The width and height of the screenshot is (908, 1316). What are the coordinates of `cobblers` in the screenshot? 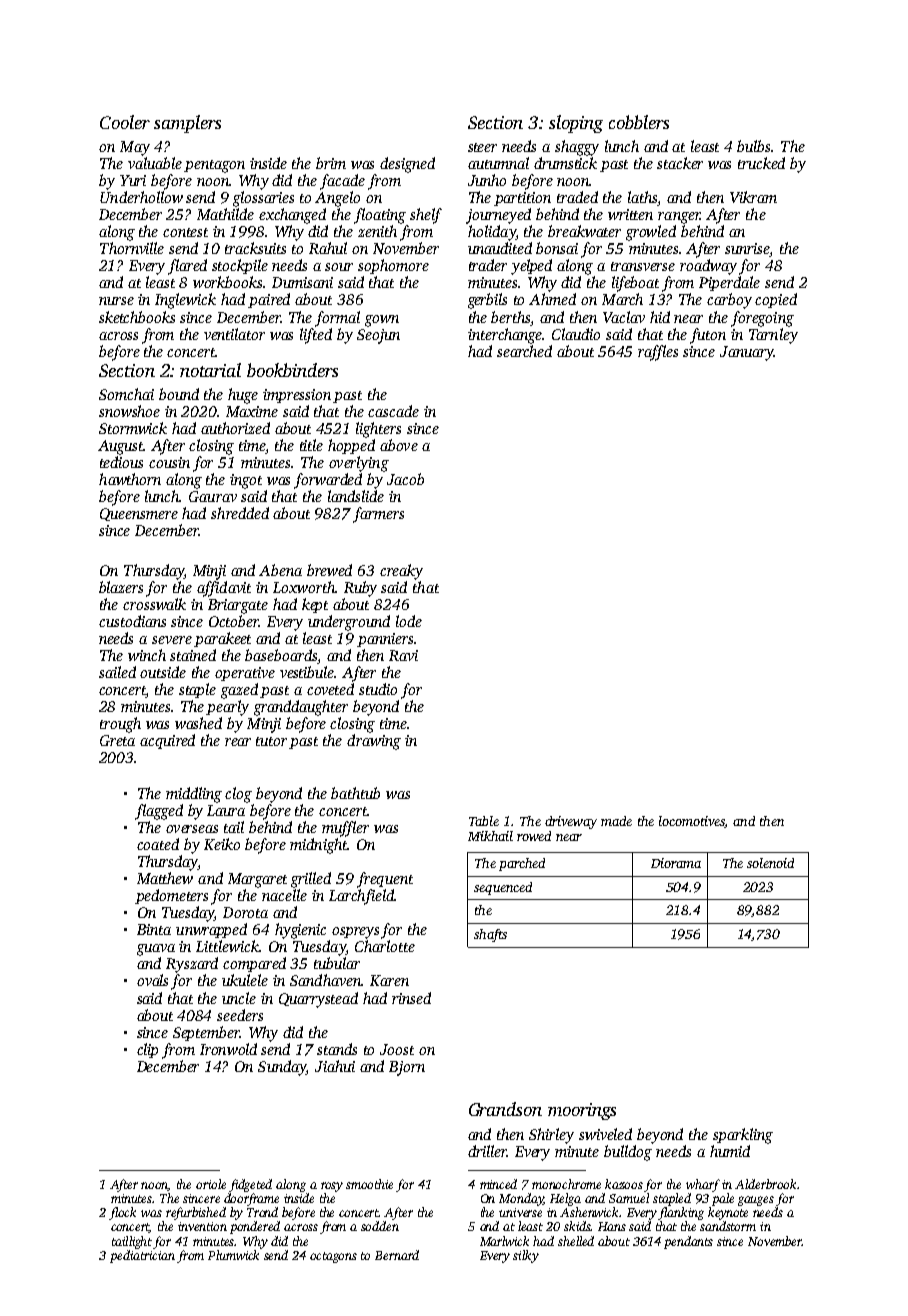 It's located at (639, 122).
